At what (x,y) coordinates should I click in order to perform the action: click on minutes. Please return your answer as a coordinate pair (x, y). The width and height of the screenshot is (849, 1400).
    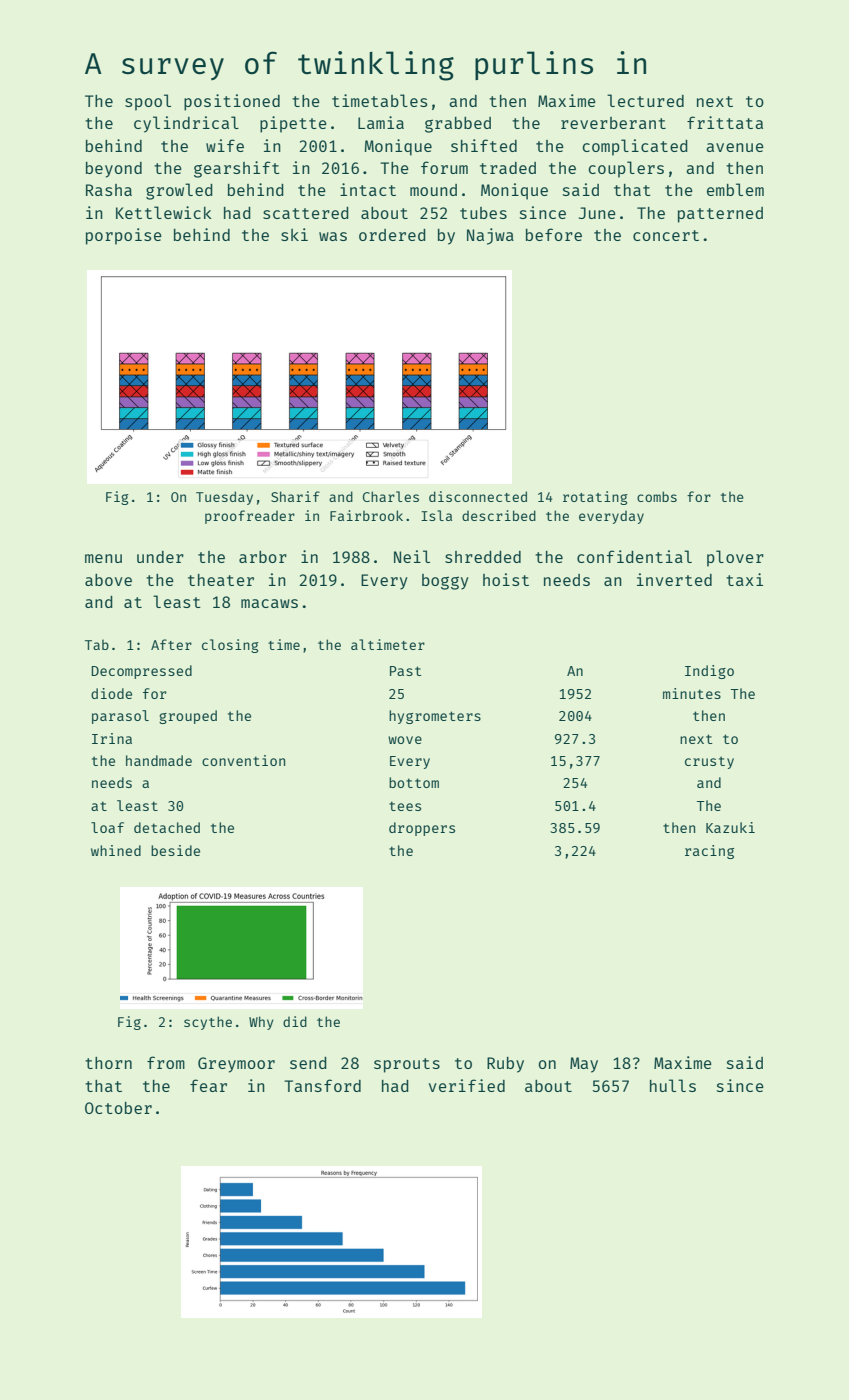
    Looking at the image, I should click on (692, 693).
